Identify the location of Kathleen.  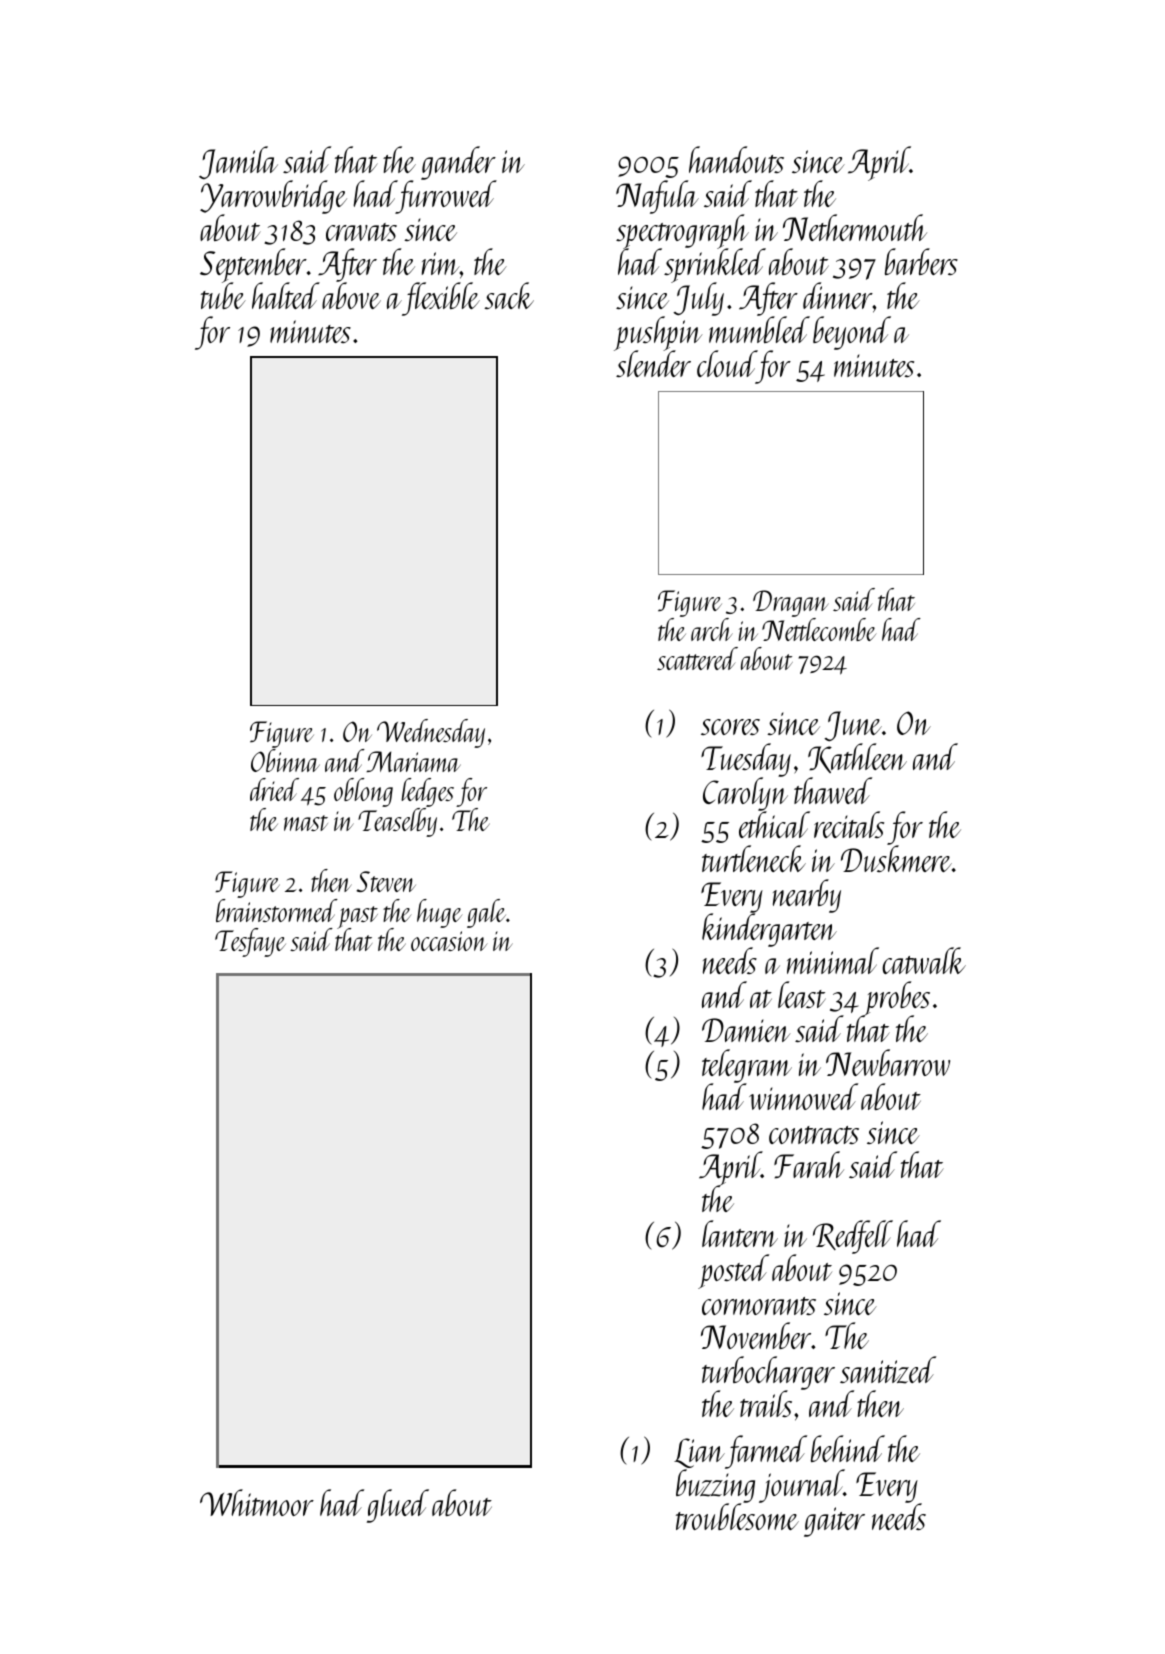
(857, 758).
